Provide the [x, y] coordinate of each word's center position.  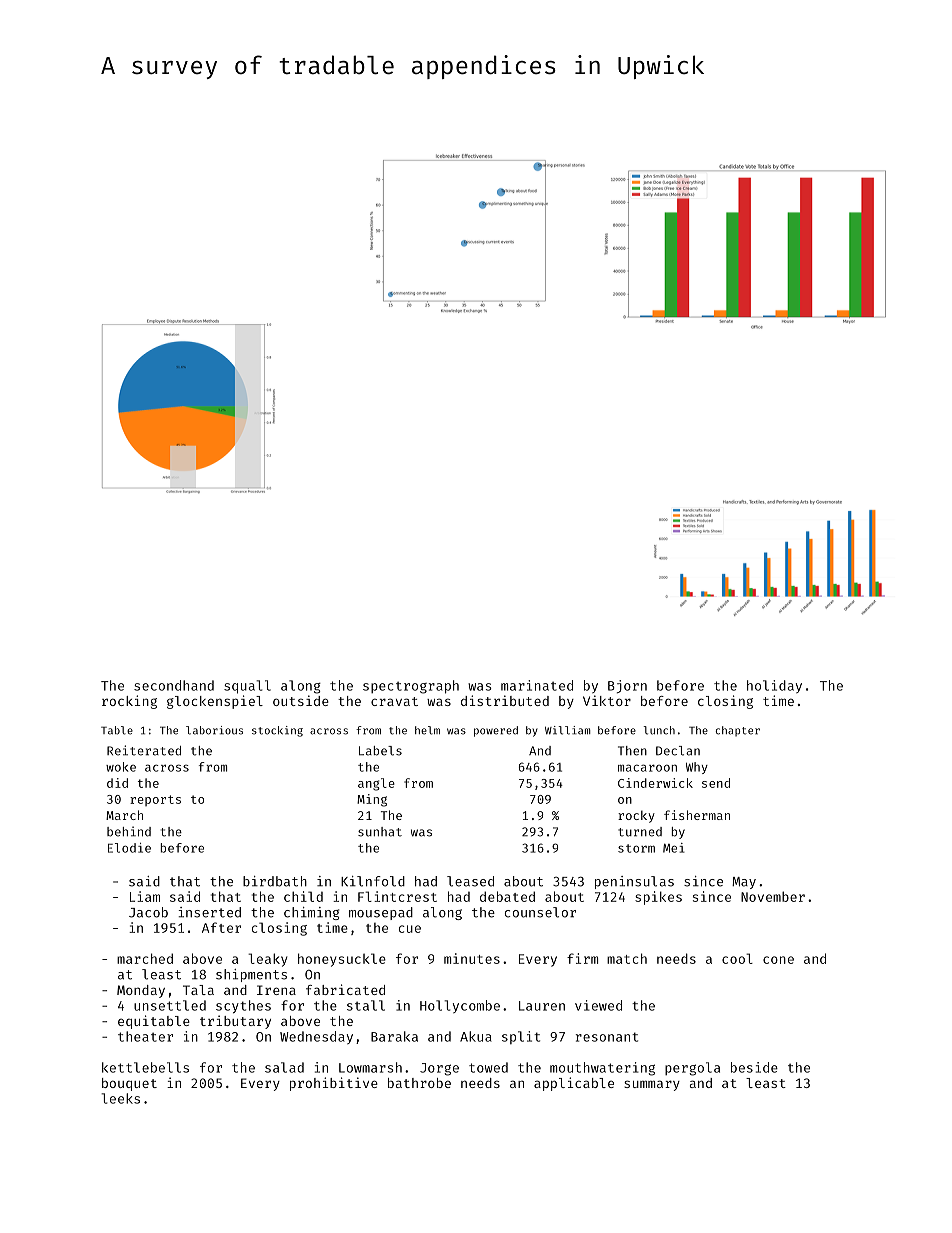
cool [737, 958]
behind [129, 831]
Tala [198, 990]
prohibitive [334, 1084]
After [221, 927]
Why [697, 768]
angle [376, 784]
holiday [774, 686]
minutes [472, 958]
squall [247, 687]
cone [778, 960]
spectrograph [411, 687]
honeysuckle [342, 960]
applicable [574, 1084]
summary [652, 1085]
